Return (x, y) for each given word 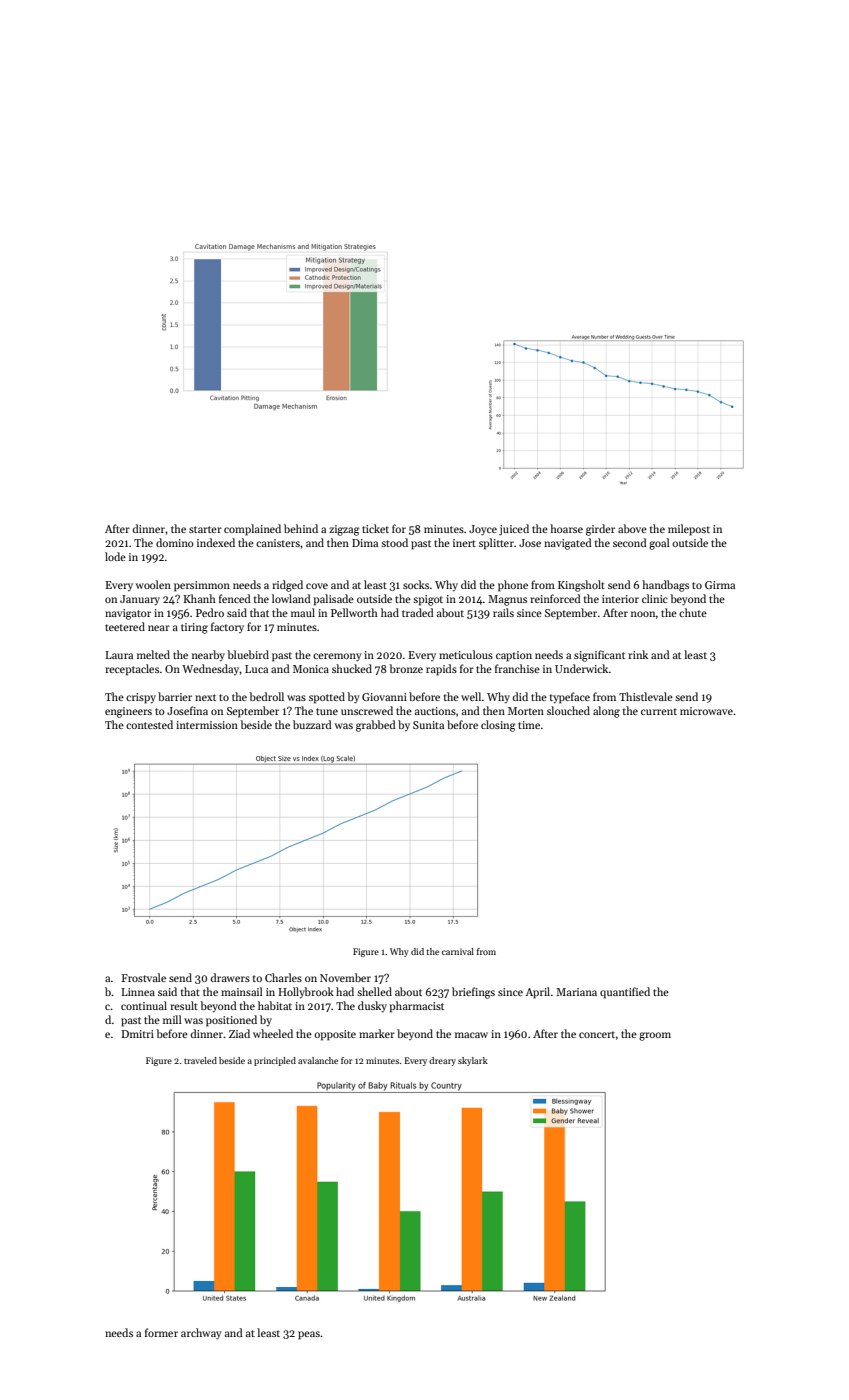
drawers (230, 977)
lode (115, 556)
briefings (473, 993)
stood (394, 542)
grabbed (376, 726)
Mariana (576, 992)
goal (659, 544)
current (659, 711)
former (161, 1332)
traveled (200, 1060)
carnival (458, 951)
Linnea (138, 992)
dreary (442, 1061)
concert (597, 1034)
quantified (625, 993)
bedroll (267, 696)
